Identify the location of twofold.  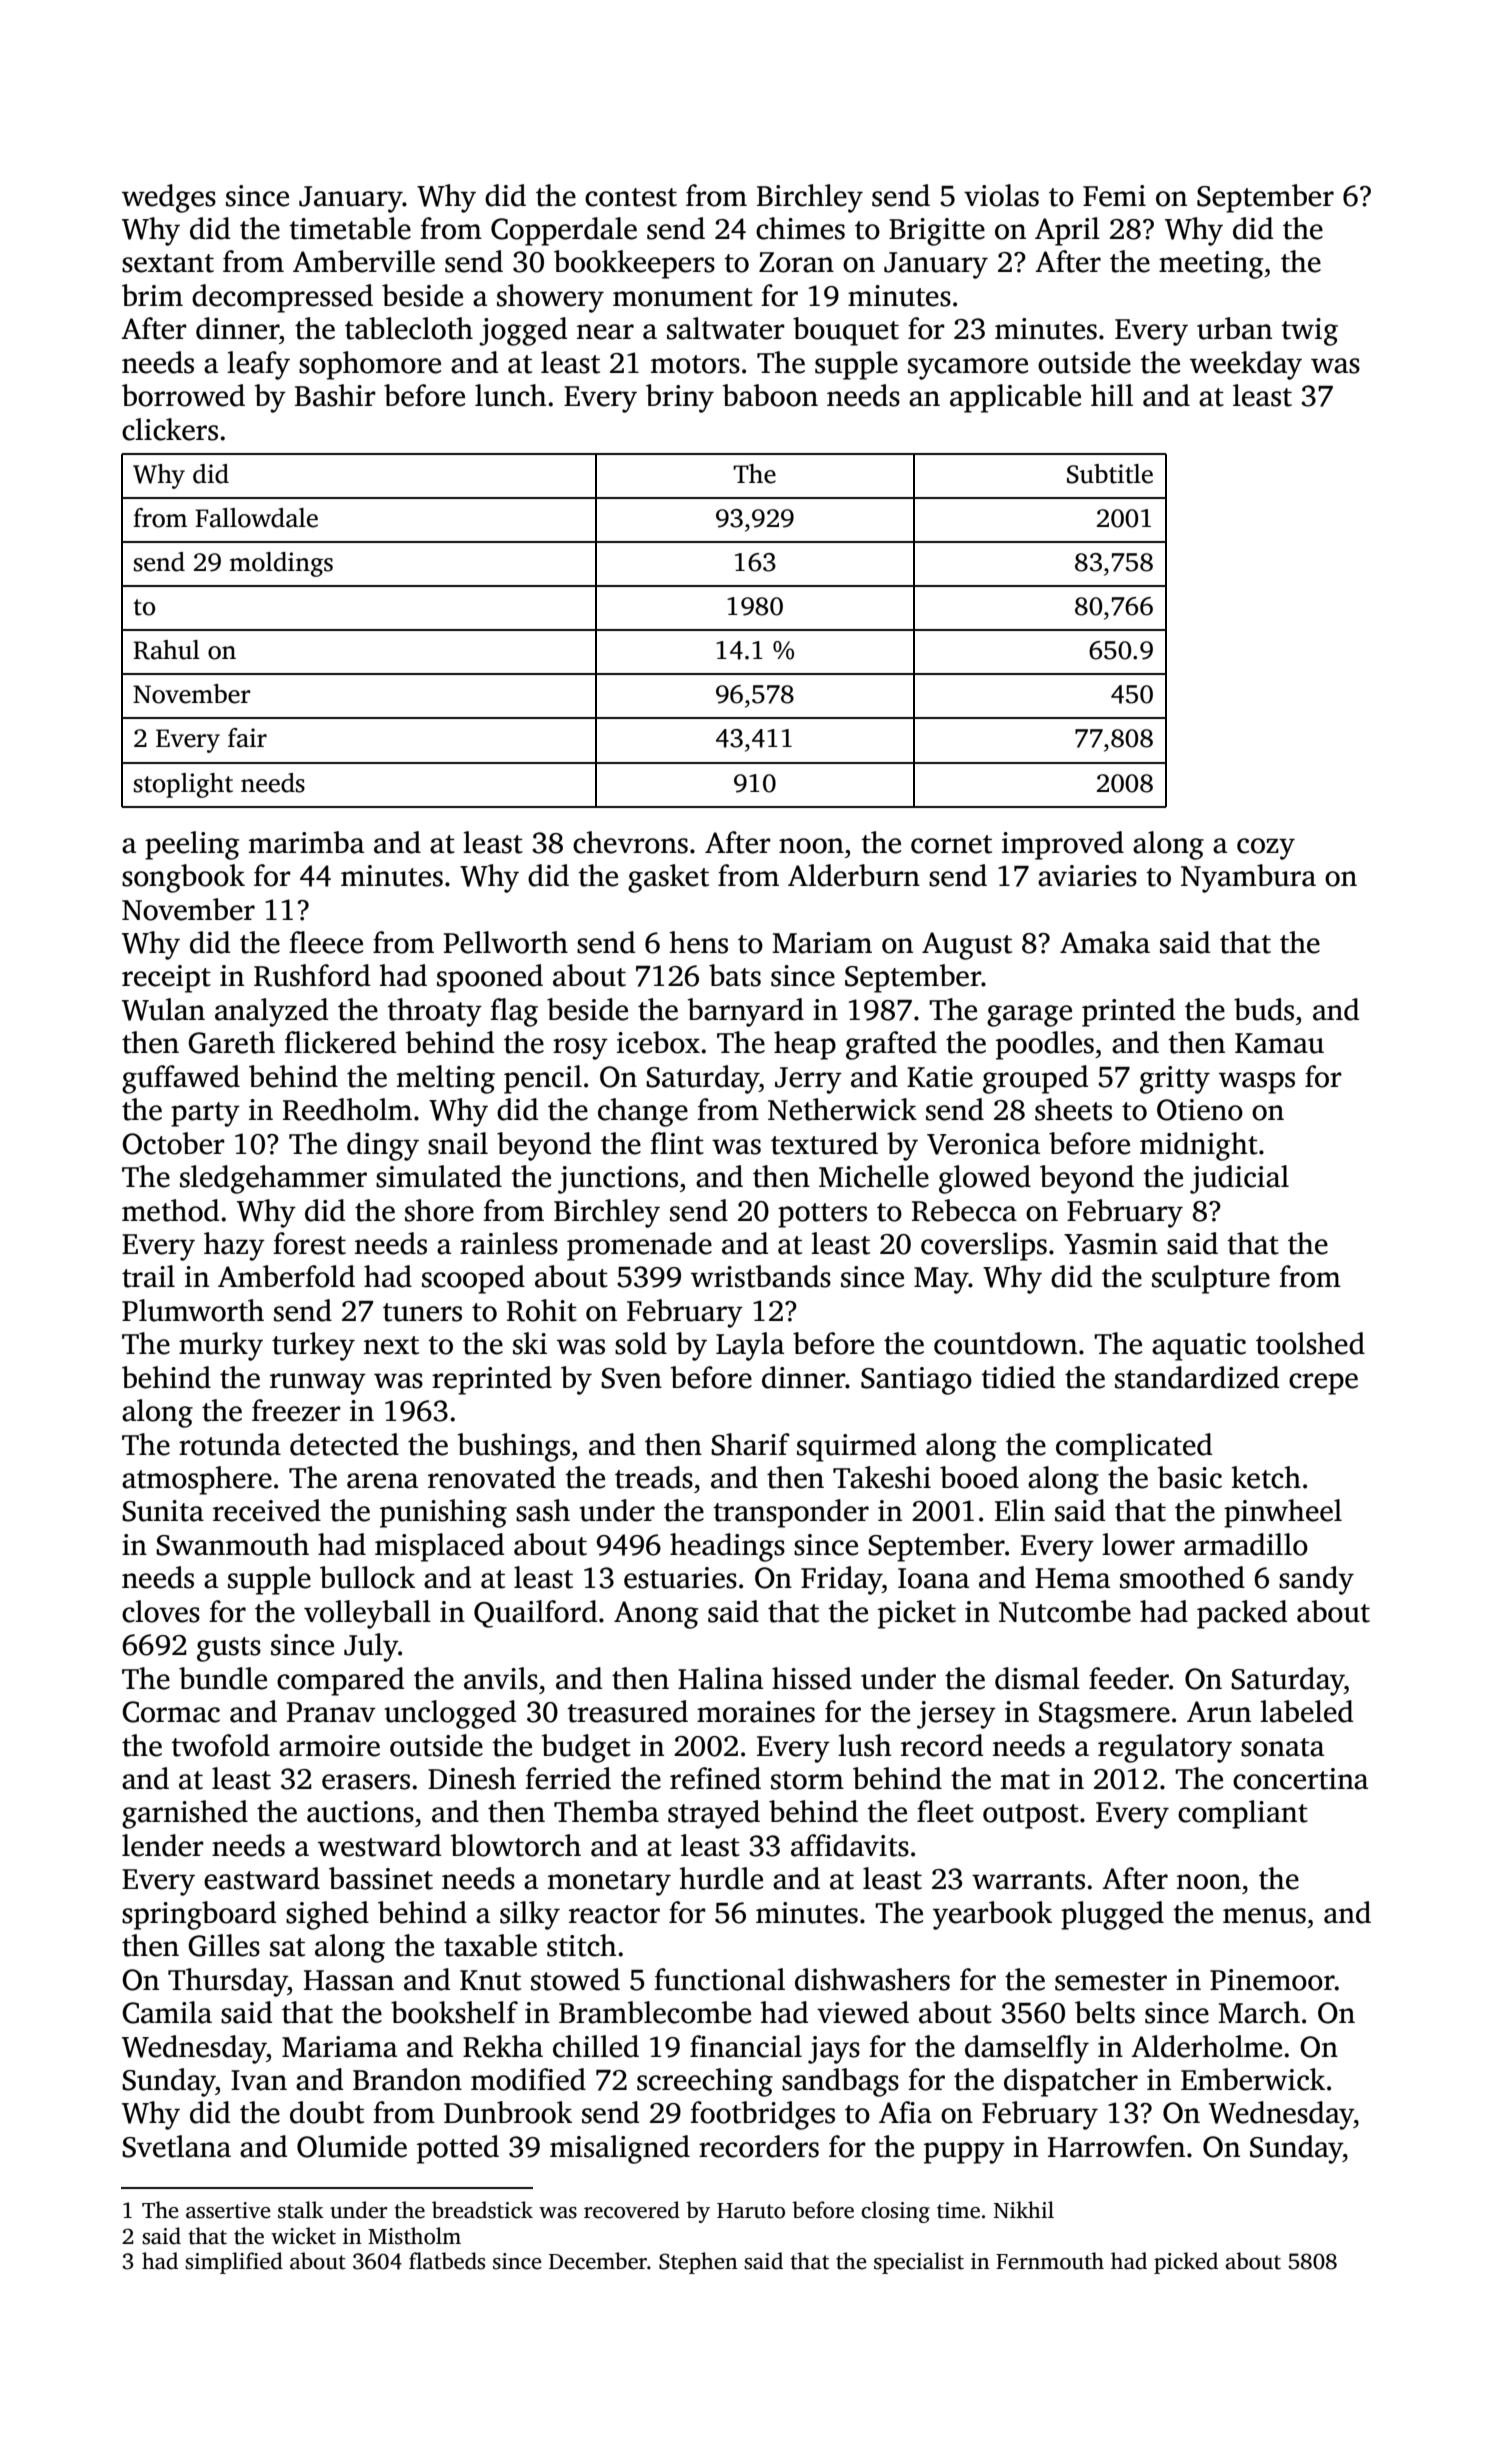
(220, 1745).
